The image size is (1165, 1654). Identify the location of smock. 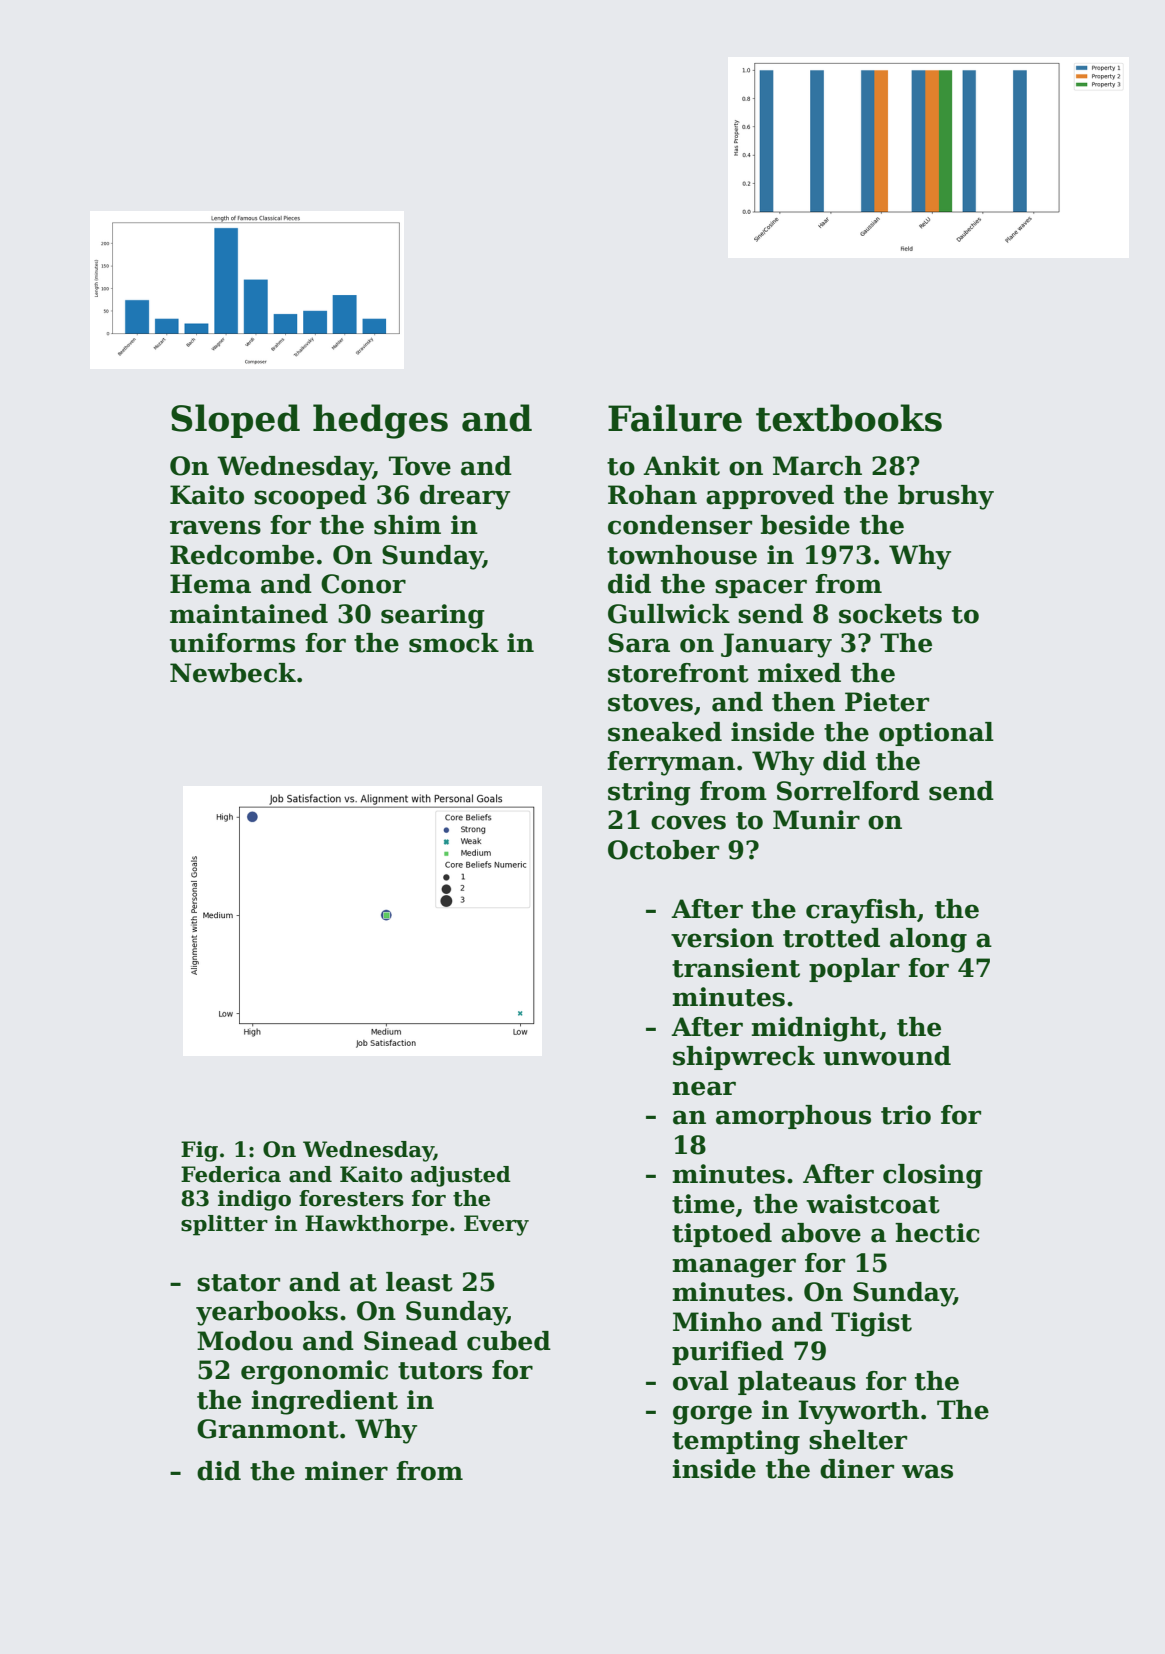
(454, 643).
